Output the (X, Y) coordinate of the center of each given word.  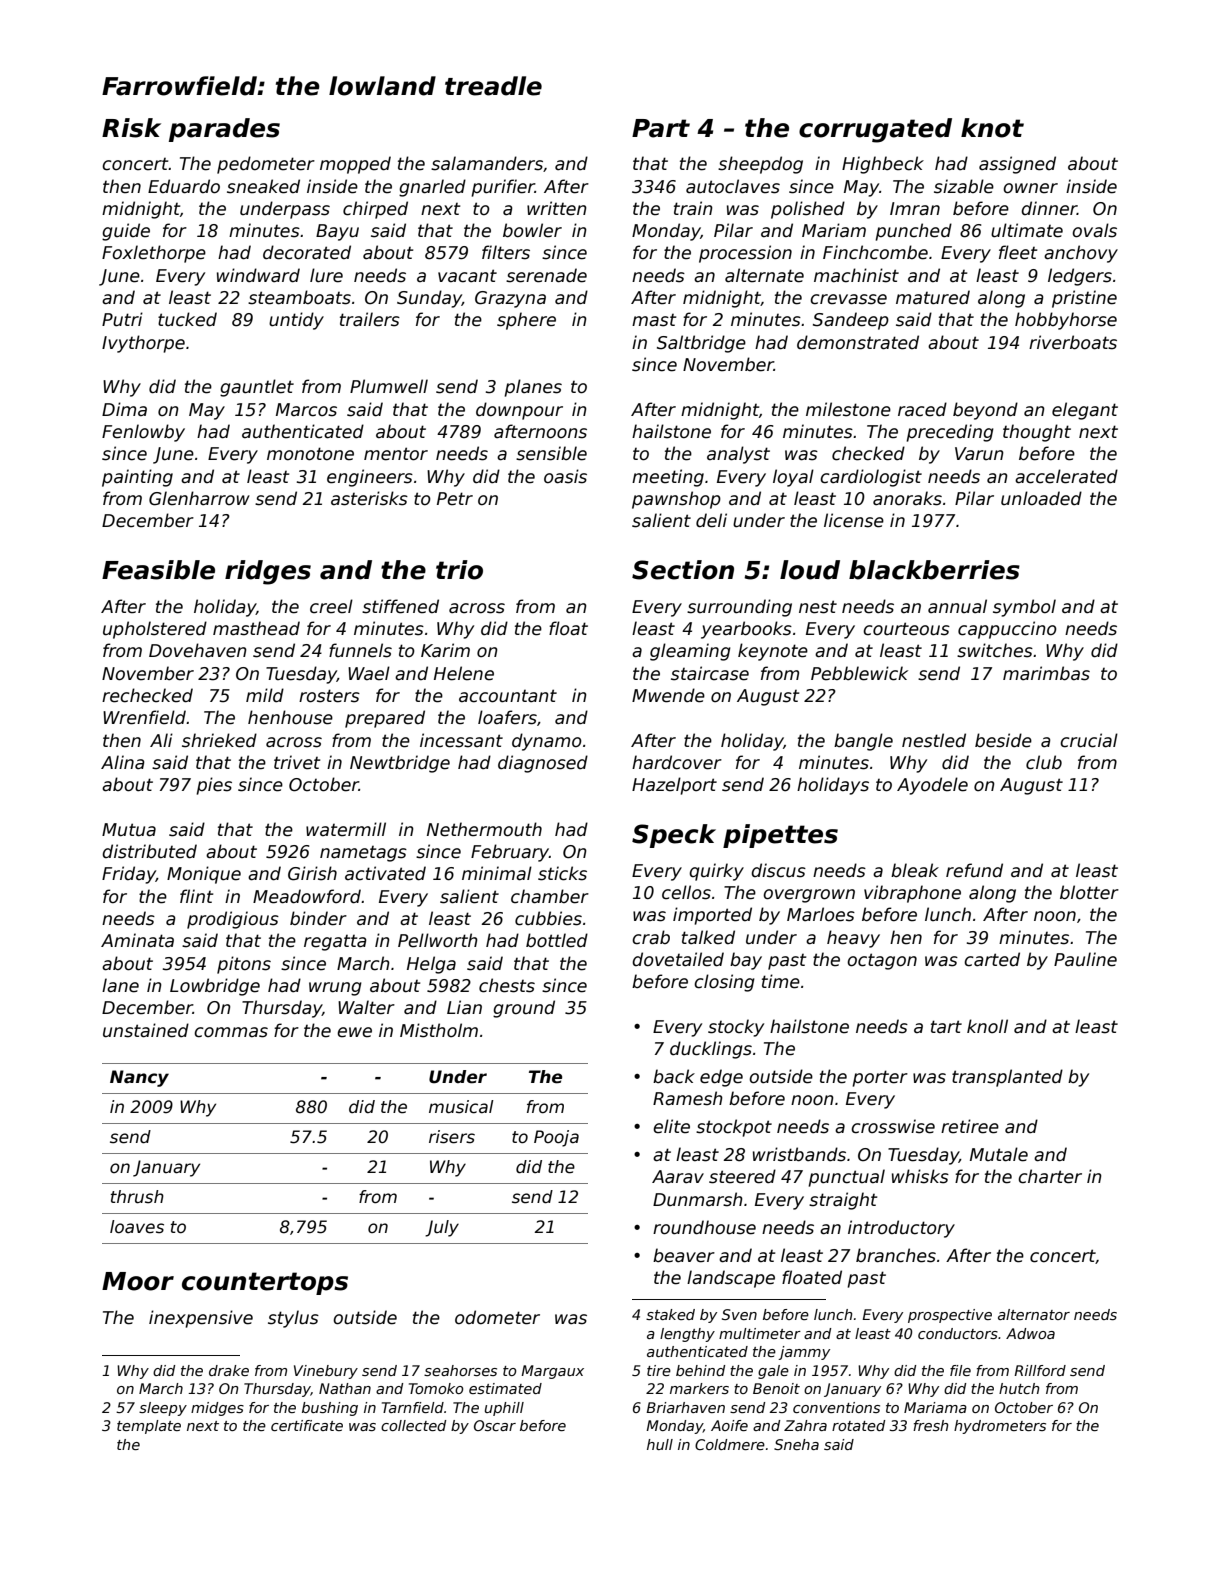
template (149, 1427)
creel (331, 606)
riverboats (1073, 342)
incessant (461, 740)
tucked (187, 319)
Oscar (495, 1425)
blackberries (934, 570)
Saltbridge (701, 344)
